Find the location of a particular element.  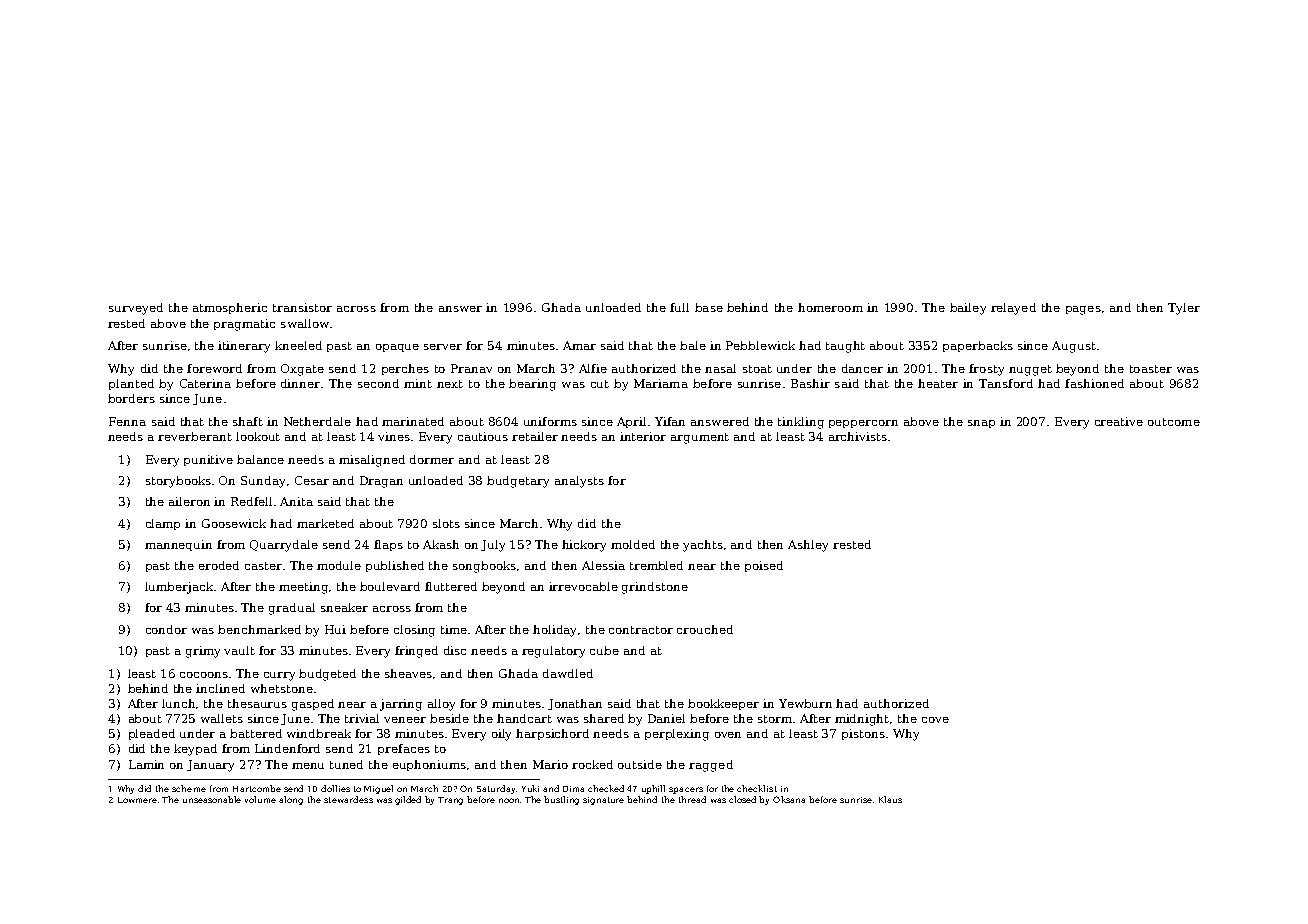

cove is located at coordinates (935, 720).
